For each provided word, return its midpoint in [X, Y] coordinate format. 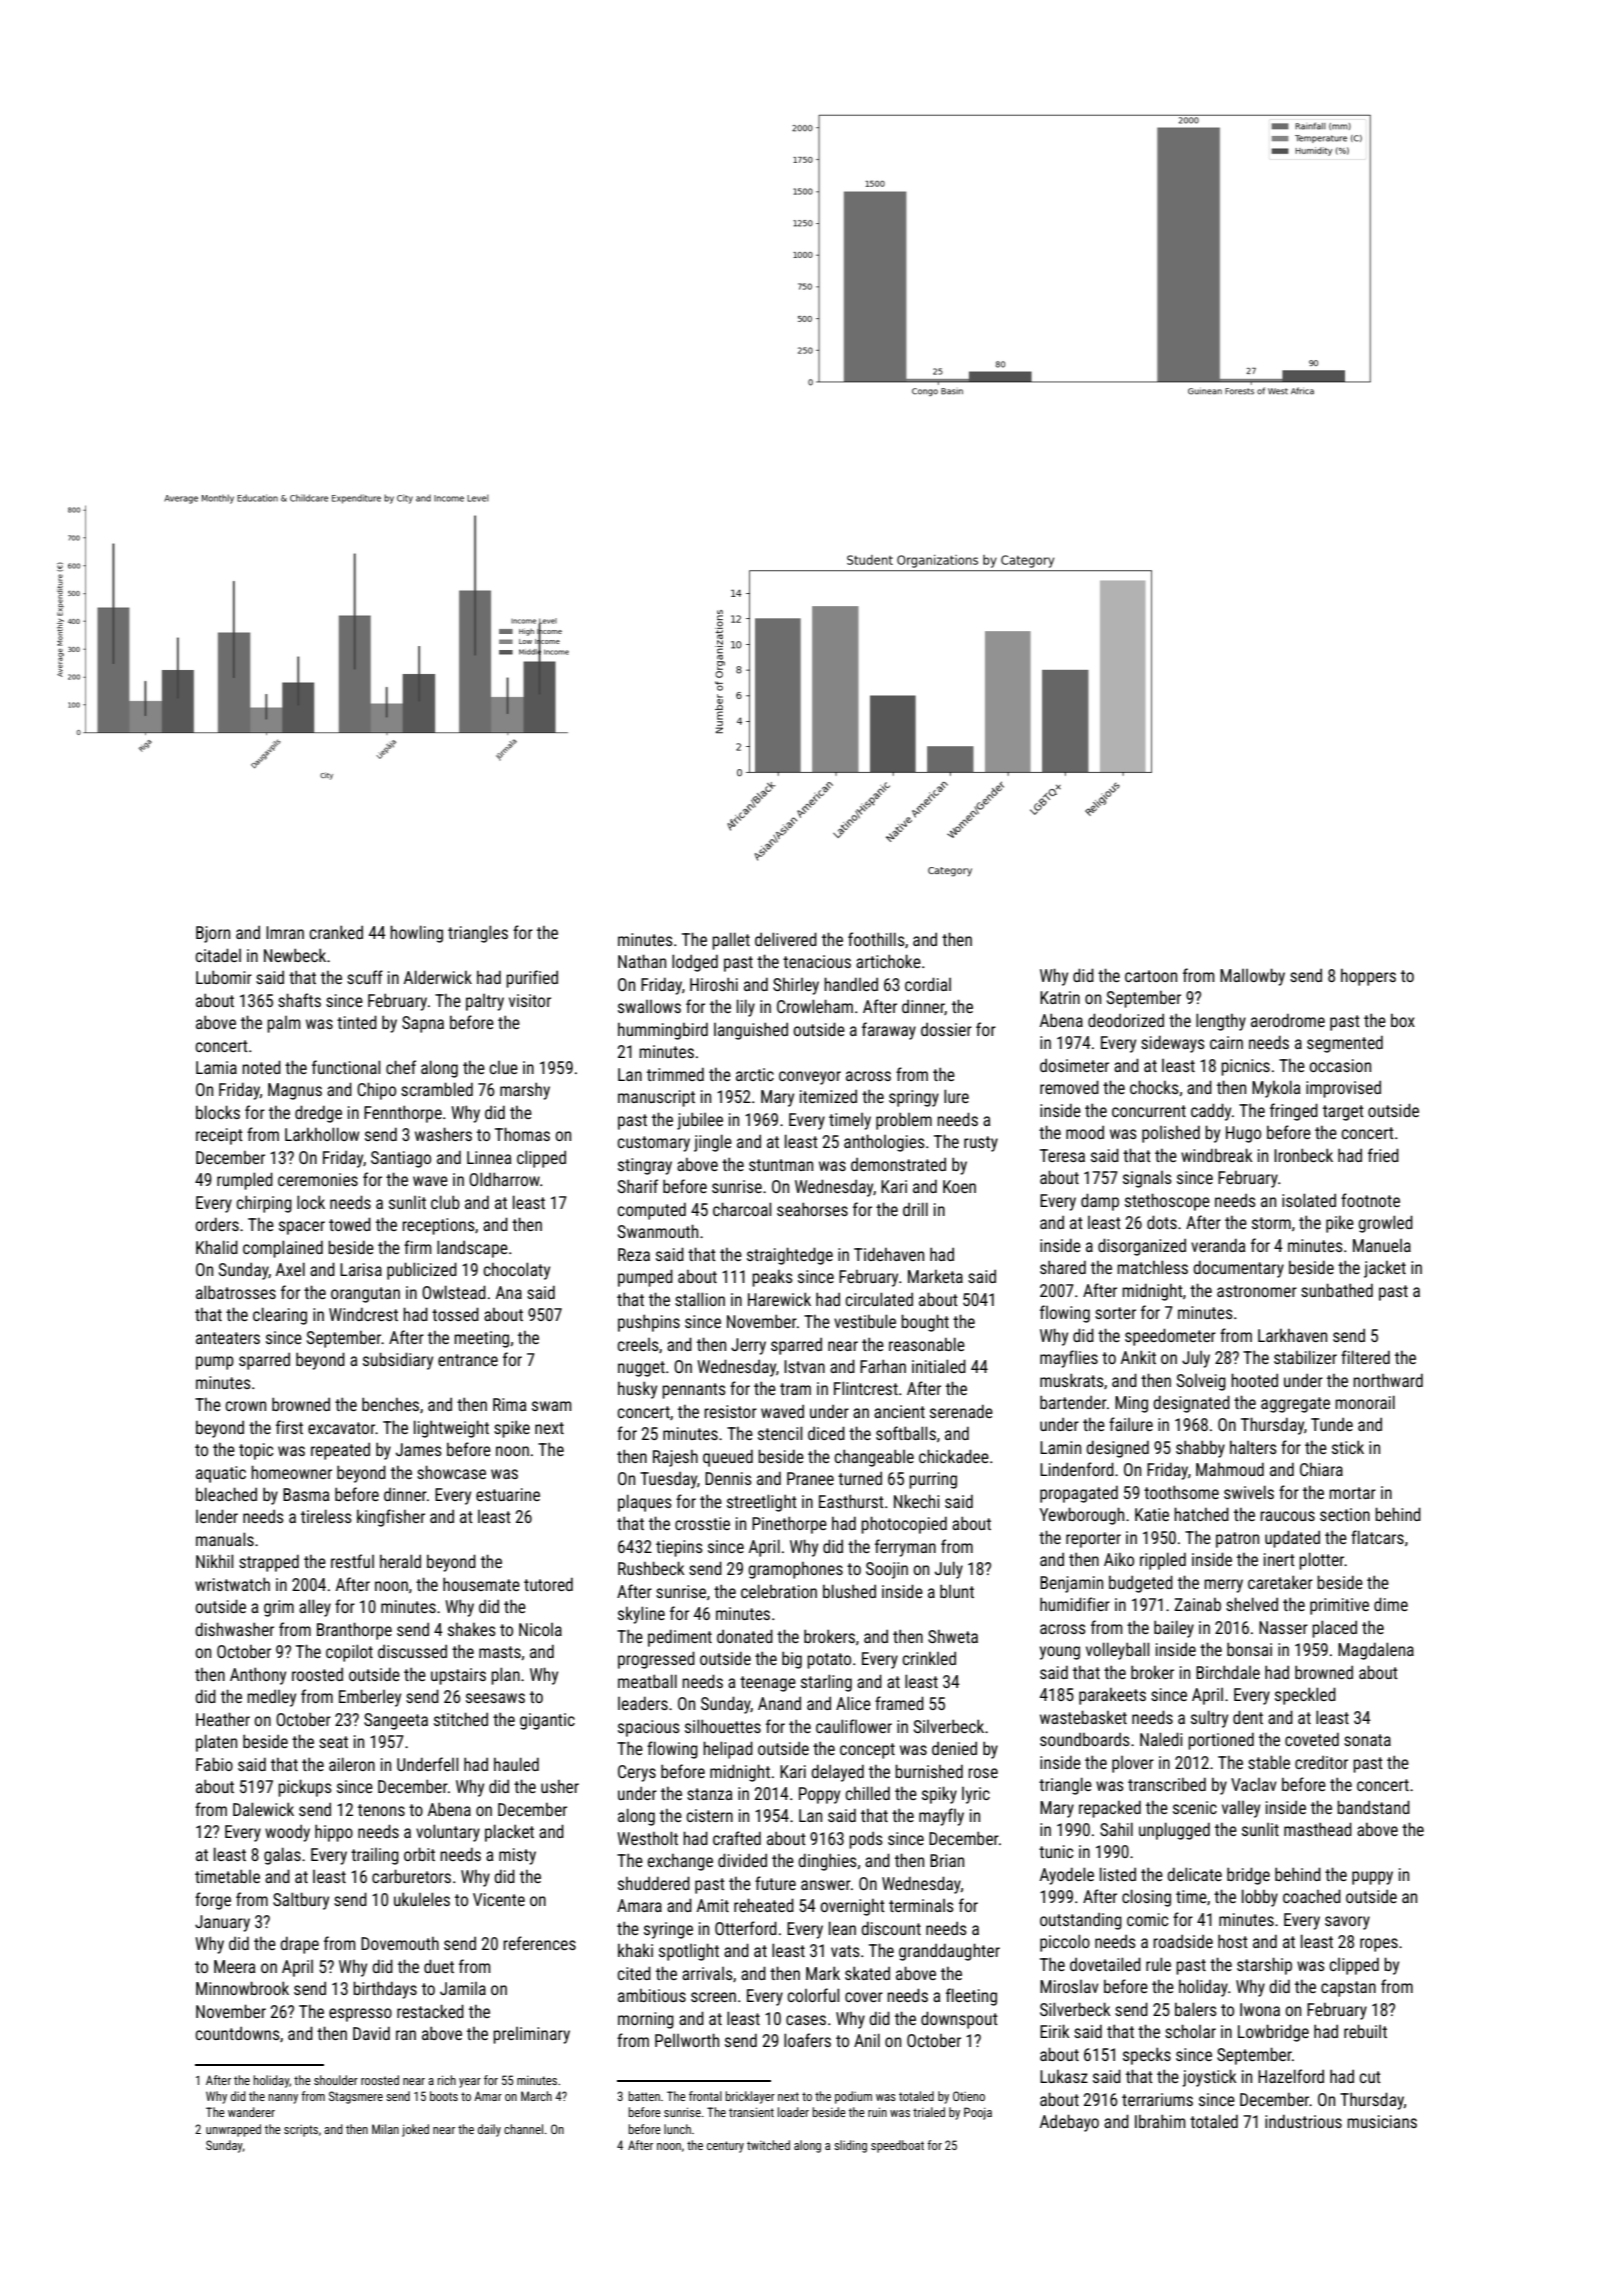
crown [246, 1406]
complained [283, 1249]
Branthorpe [354, 1631]
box [1403, 1020]
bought [925, 1323]
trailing [375, 1856]
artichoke [888, 961]
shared [1063, 1267]
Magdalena [1376, 1651]
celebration [779, 1591]
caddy [1211, 1112]
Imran [285, 932]
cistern [710, 1815]
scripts [301, 2131]
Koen [959, 1186]
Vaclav [1254, 1784]
